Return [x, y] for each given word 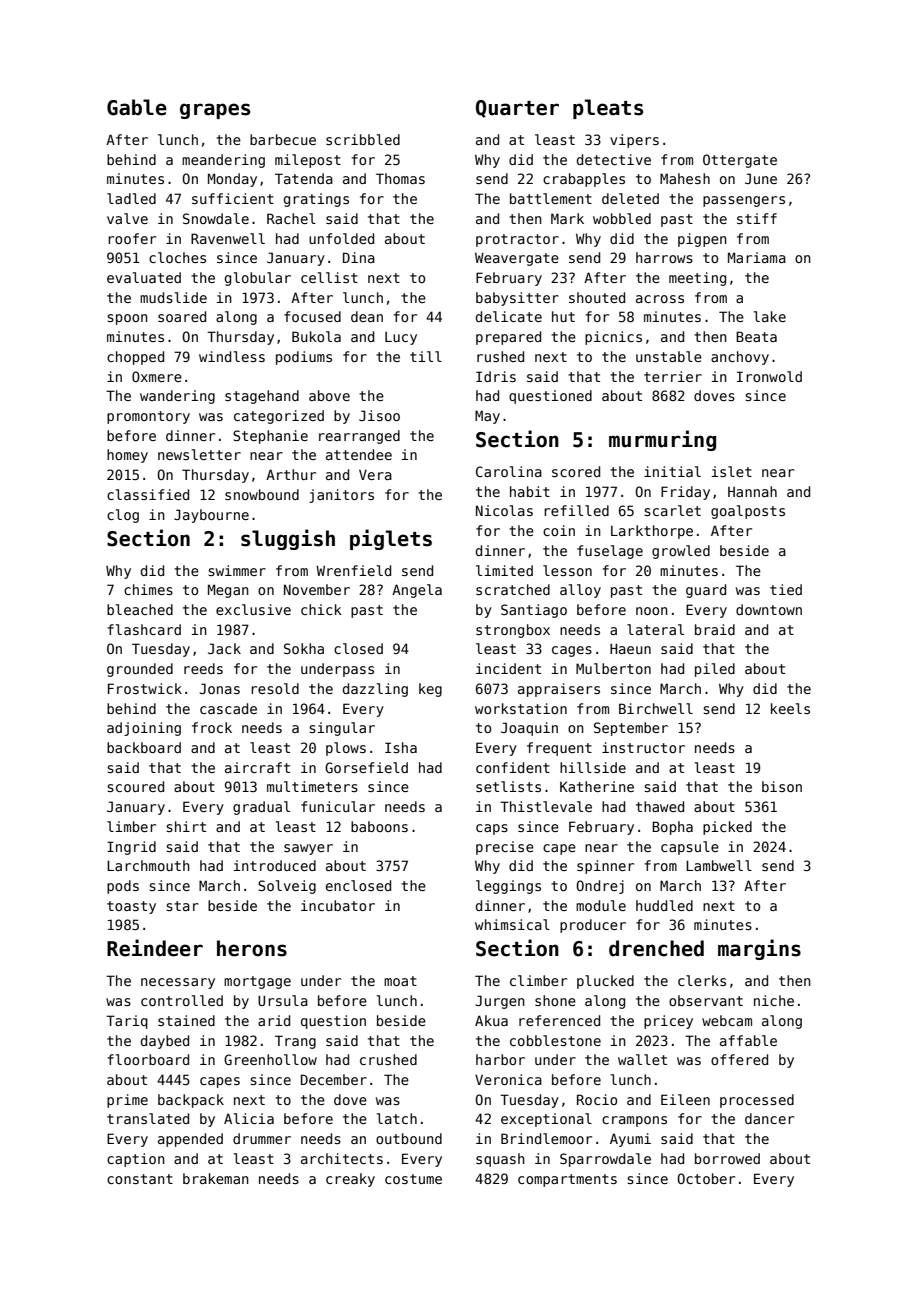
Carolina [509, 471]
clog [123, 516]
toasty [131, 907]
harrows [664, 257]
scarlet [672, 510]
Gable [137, 107]
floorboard [148, 1059]
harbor [500, 1059]
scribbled [363, 139]
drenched [656, 948]
